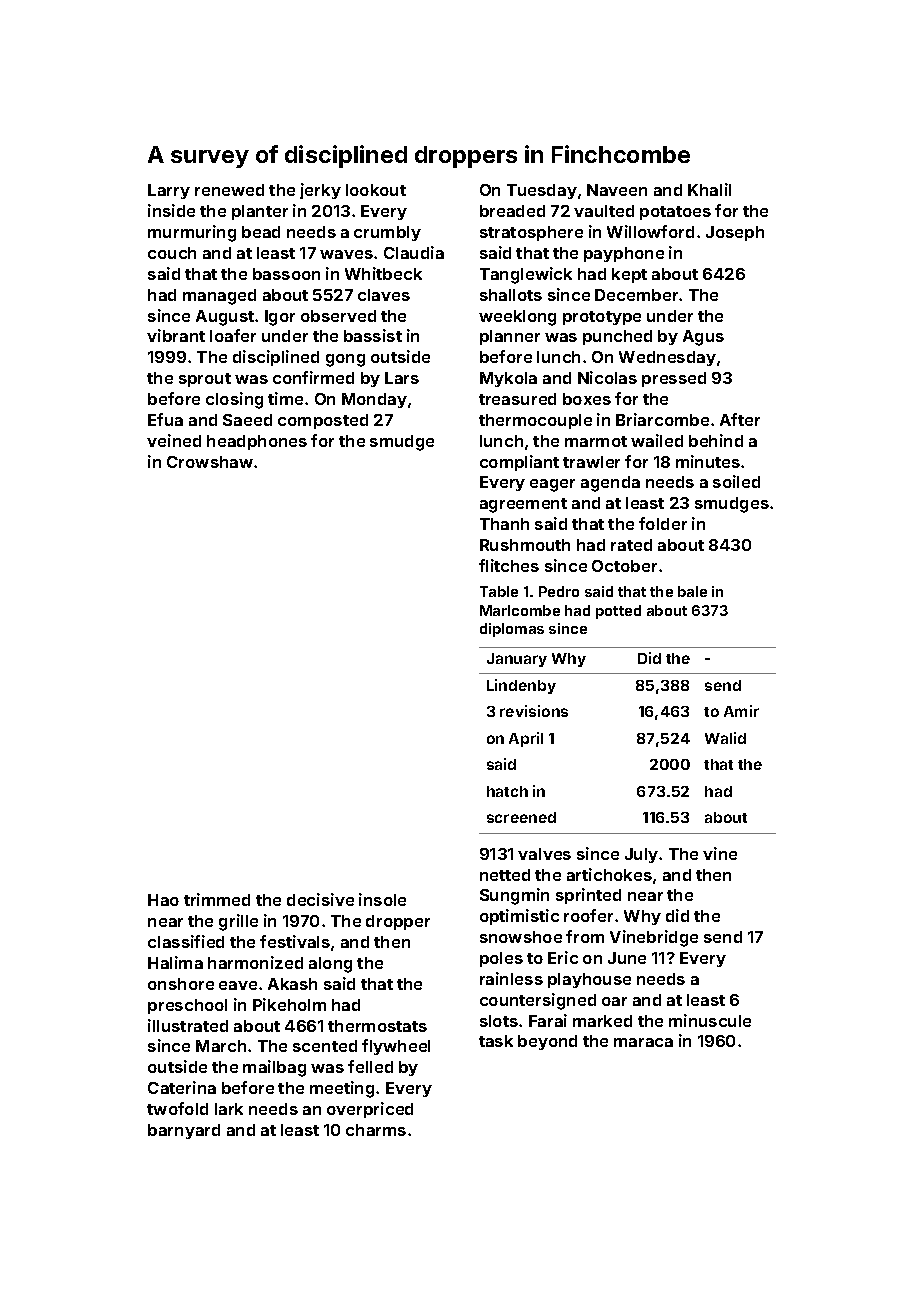 This image has width=924, height=1314. What do you see at coordinates (643, 1042) in the image?
I see `maraca` at bounding box center [643, 1042].
